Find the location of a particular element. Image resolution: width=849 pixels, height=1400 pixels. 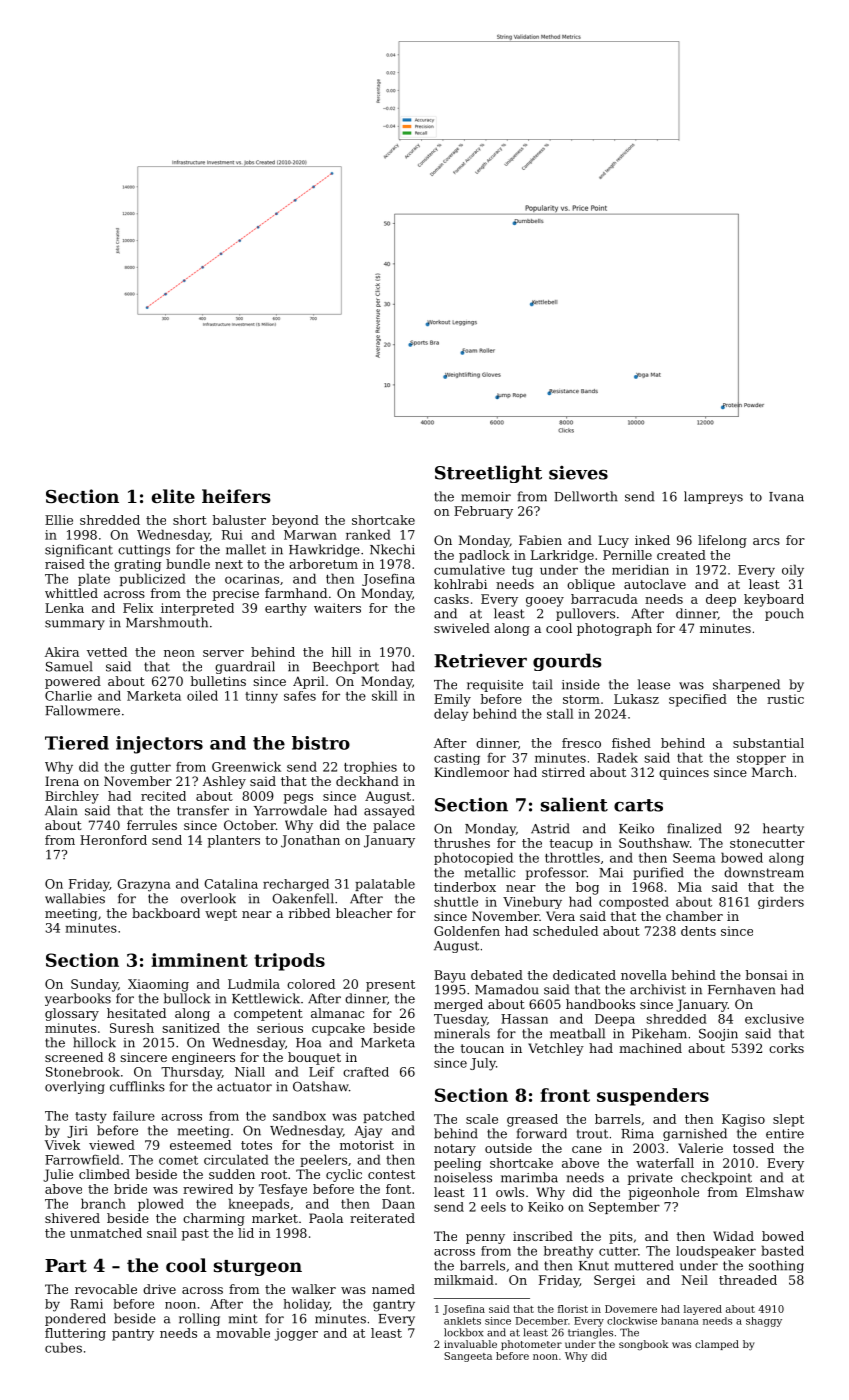

deckhand is located at coordinates (367, 781).
